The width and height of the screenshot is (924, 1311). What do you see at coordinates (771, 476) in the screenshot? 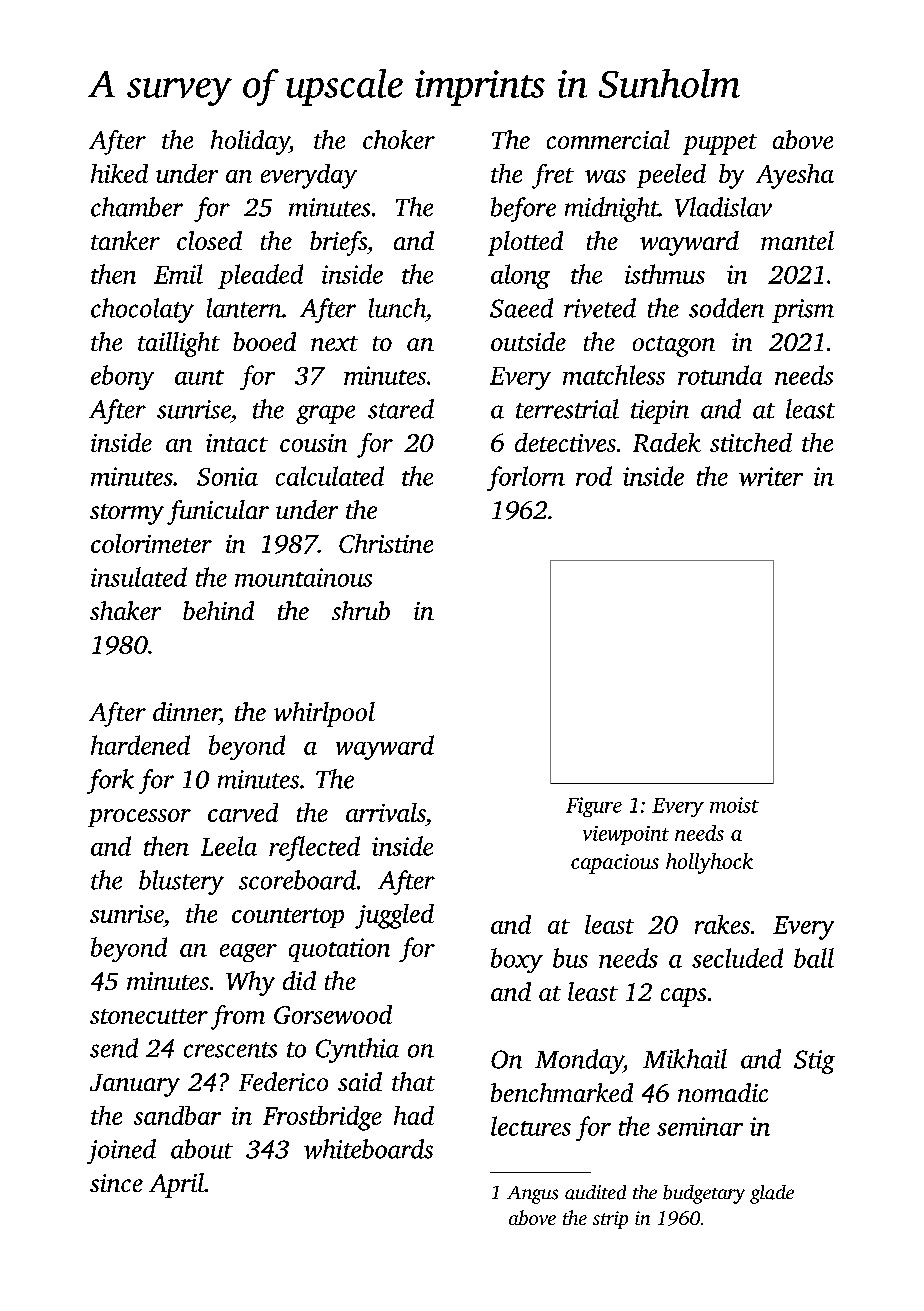
I see `writer` at bounding box center [771, 476].
